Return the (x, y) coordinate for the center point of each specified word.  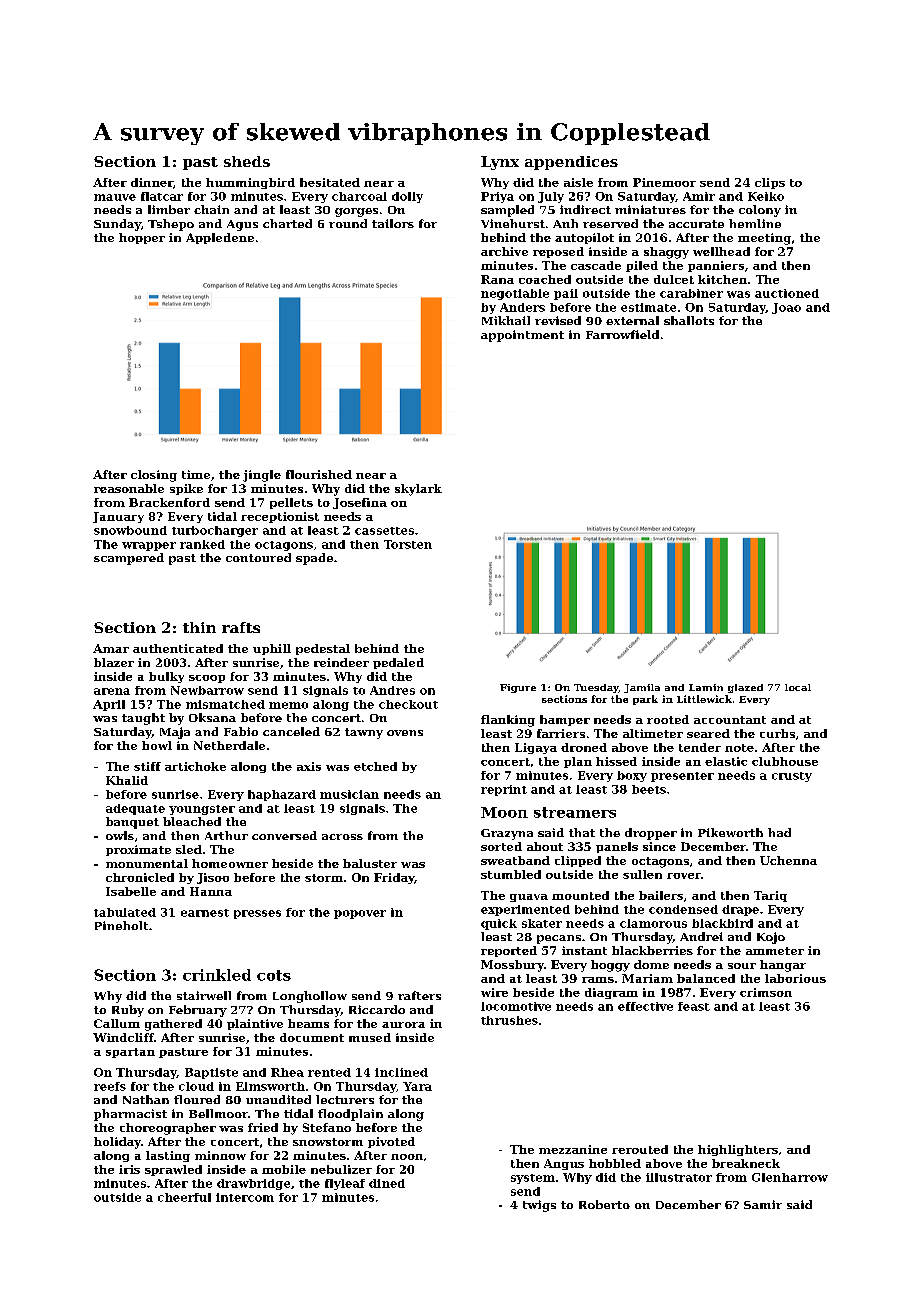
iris (129, 1169)
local (798, 687)
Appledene (220, 238)
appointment (522, 336)
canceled (291, 731)
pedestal (323, 649)
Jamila (642, 688)
